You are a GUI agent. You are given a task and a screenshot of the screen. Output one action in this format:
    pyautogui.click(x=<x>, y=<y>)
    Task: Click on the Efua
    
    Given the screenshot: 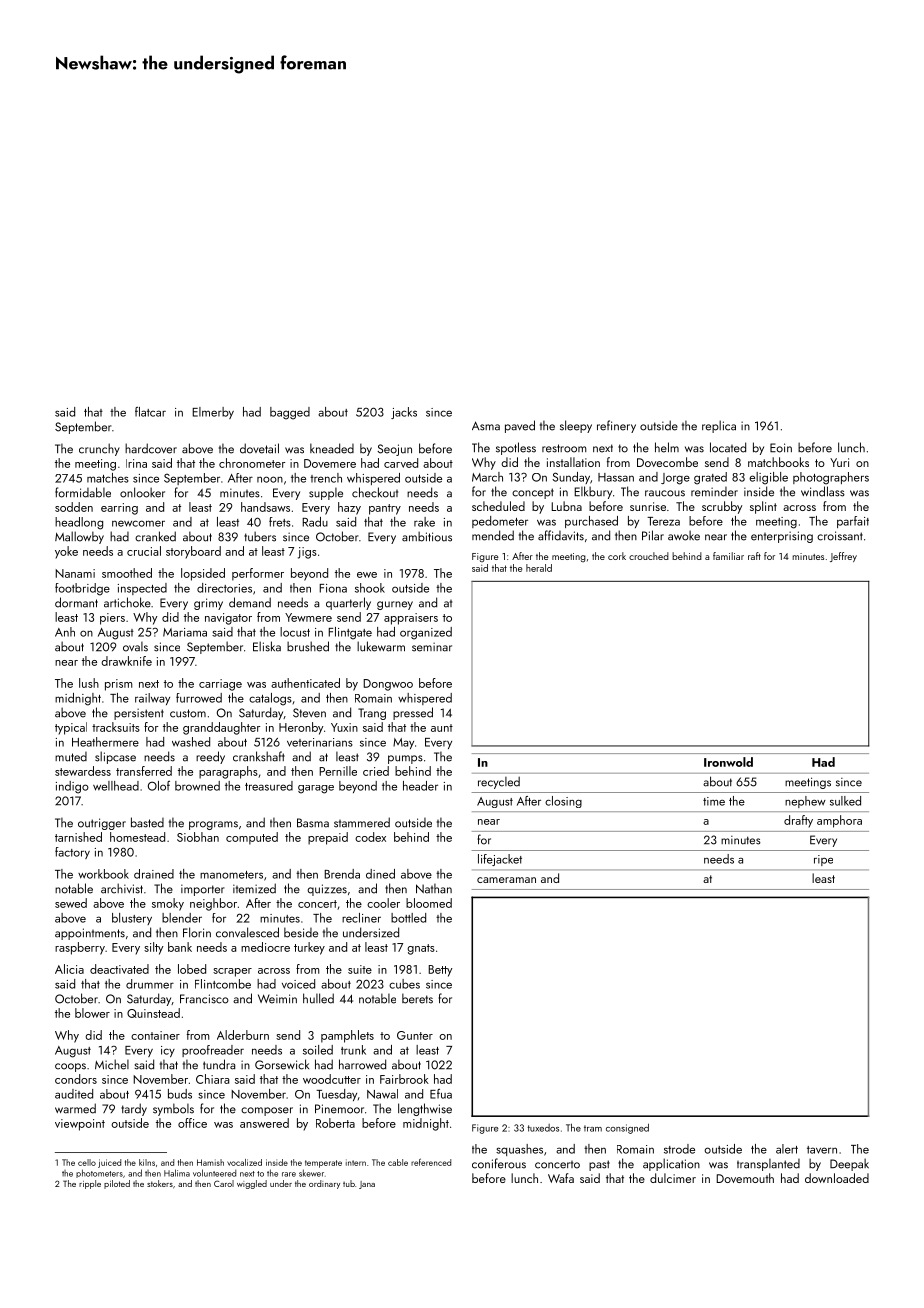 What is the action you would take?
    pyautogui.click(x=441, y=1094)
